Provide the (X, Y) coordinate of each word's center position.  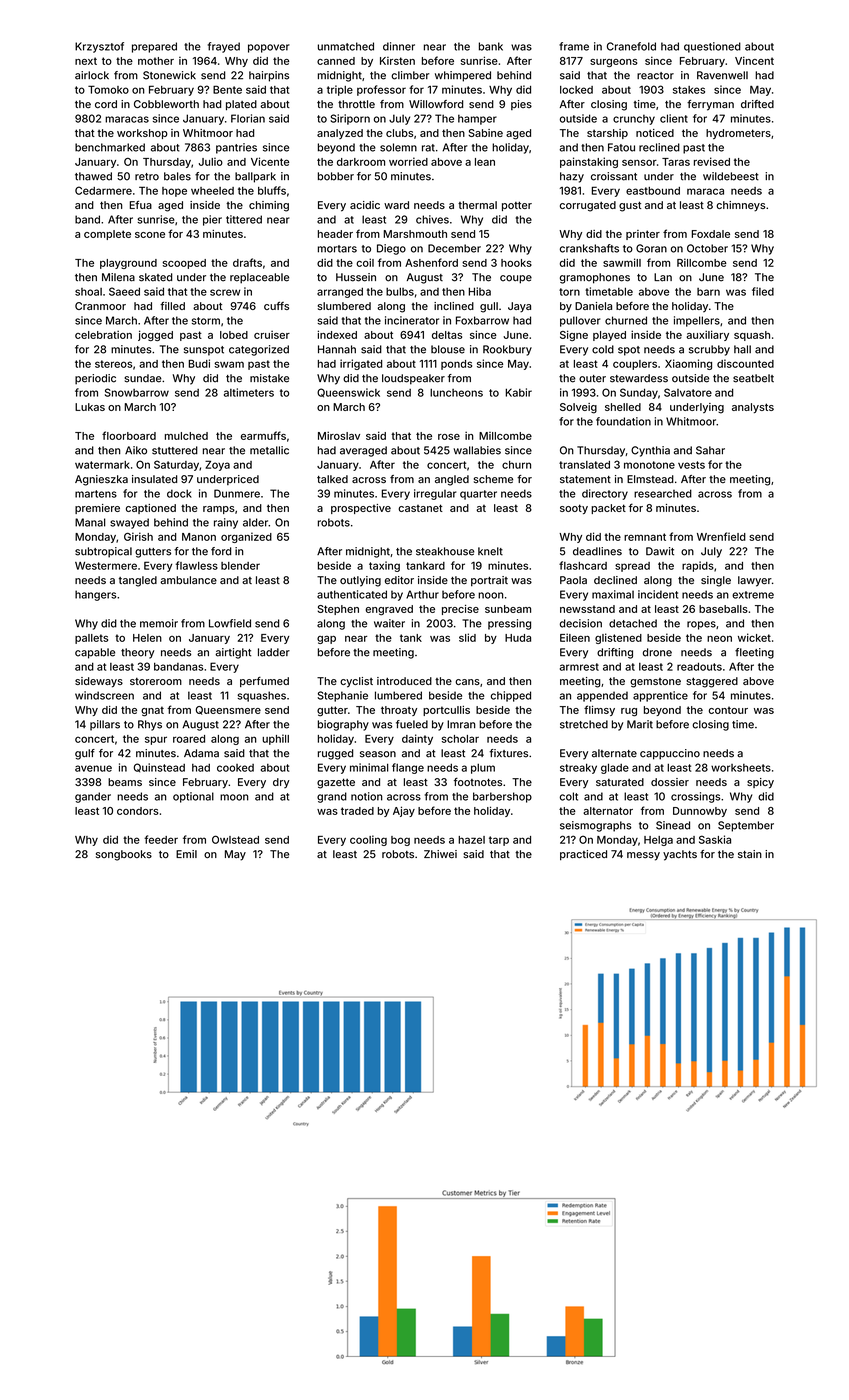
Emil (186, 854)
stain (750, 854)
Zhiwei (440, 854)
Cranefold (631, 46)
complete (107, 235)
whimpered (463, 76)
